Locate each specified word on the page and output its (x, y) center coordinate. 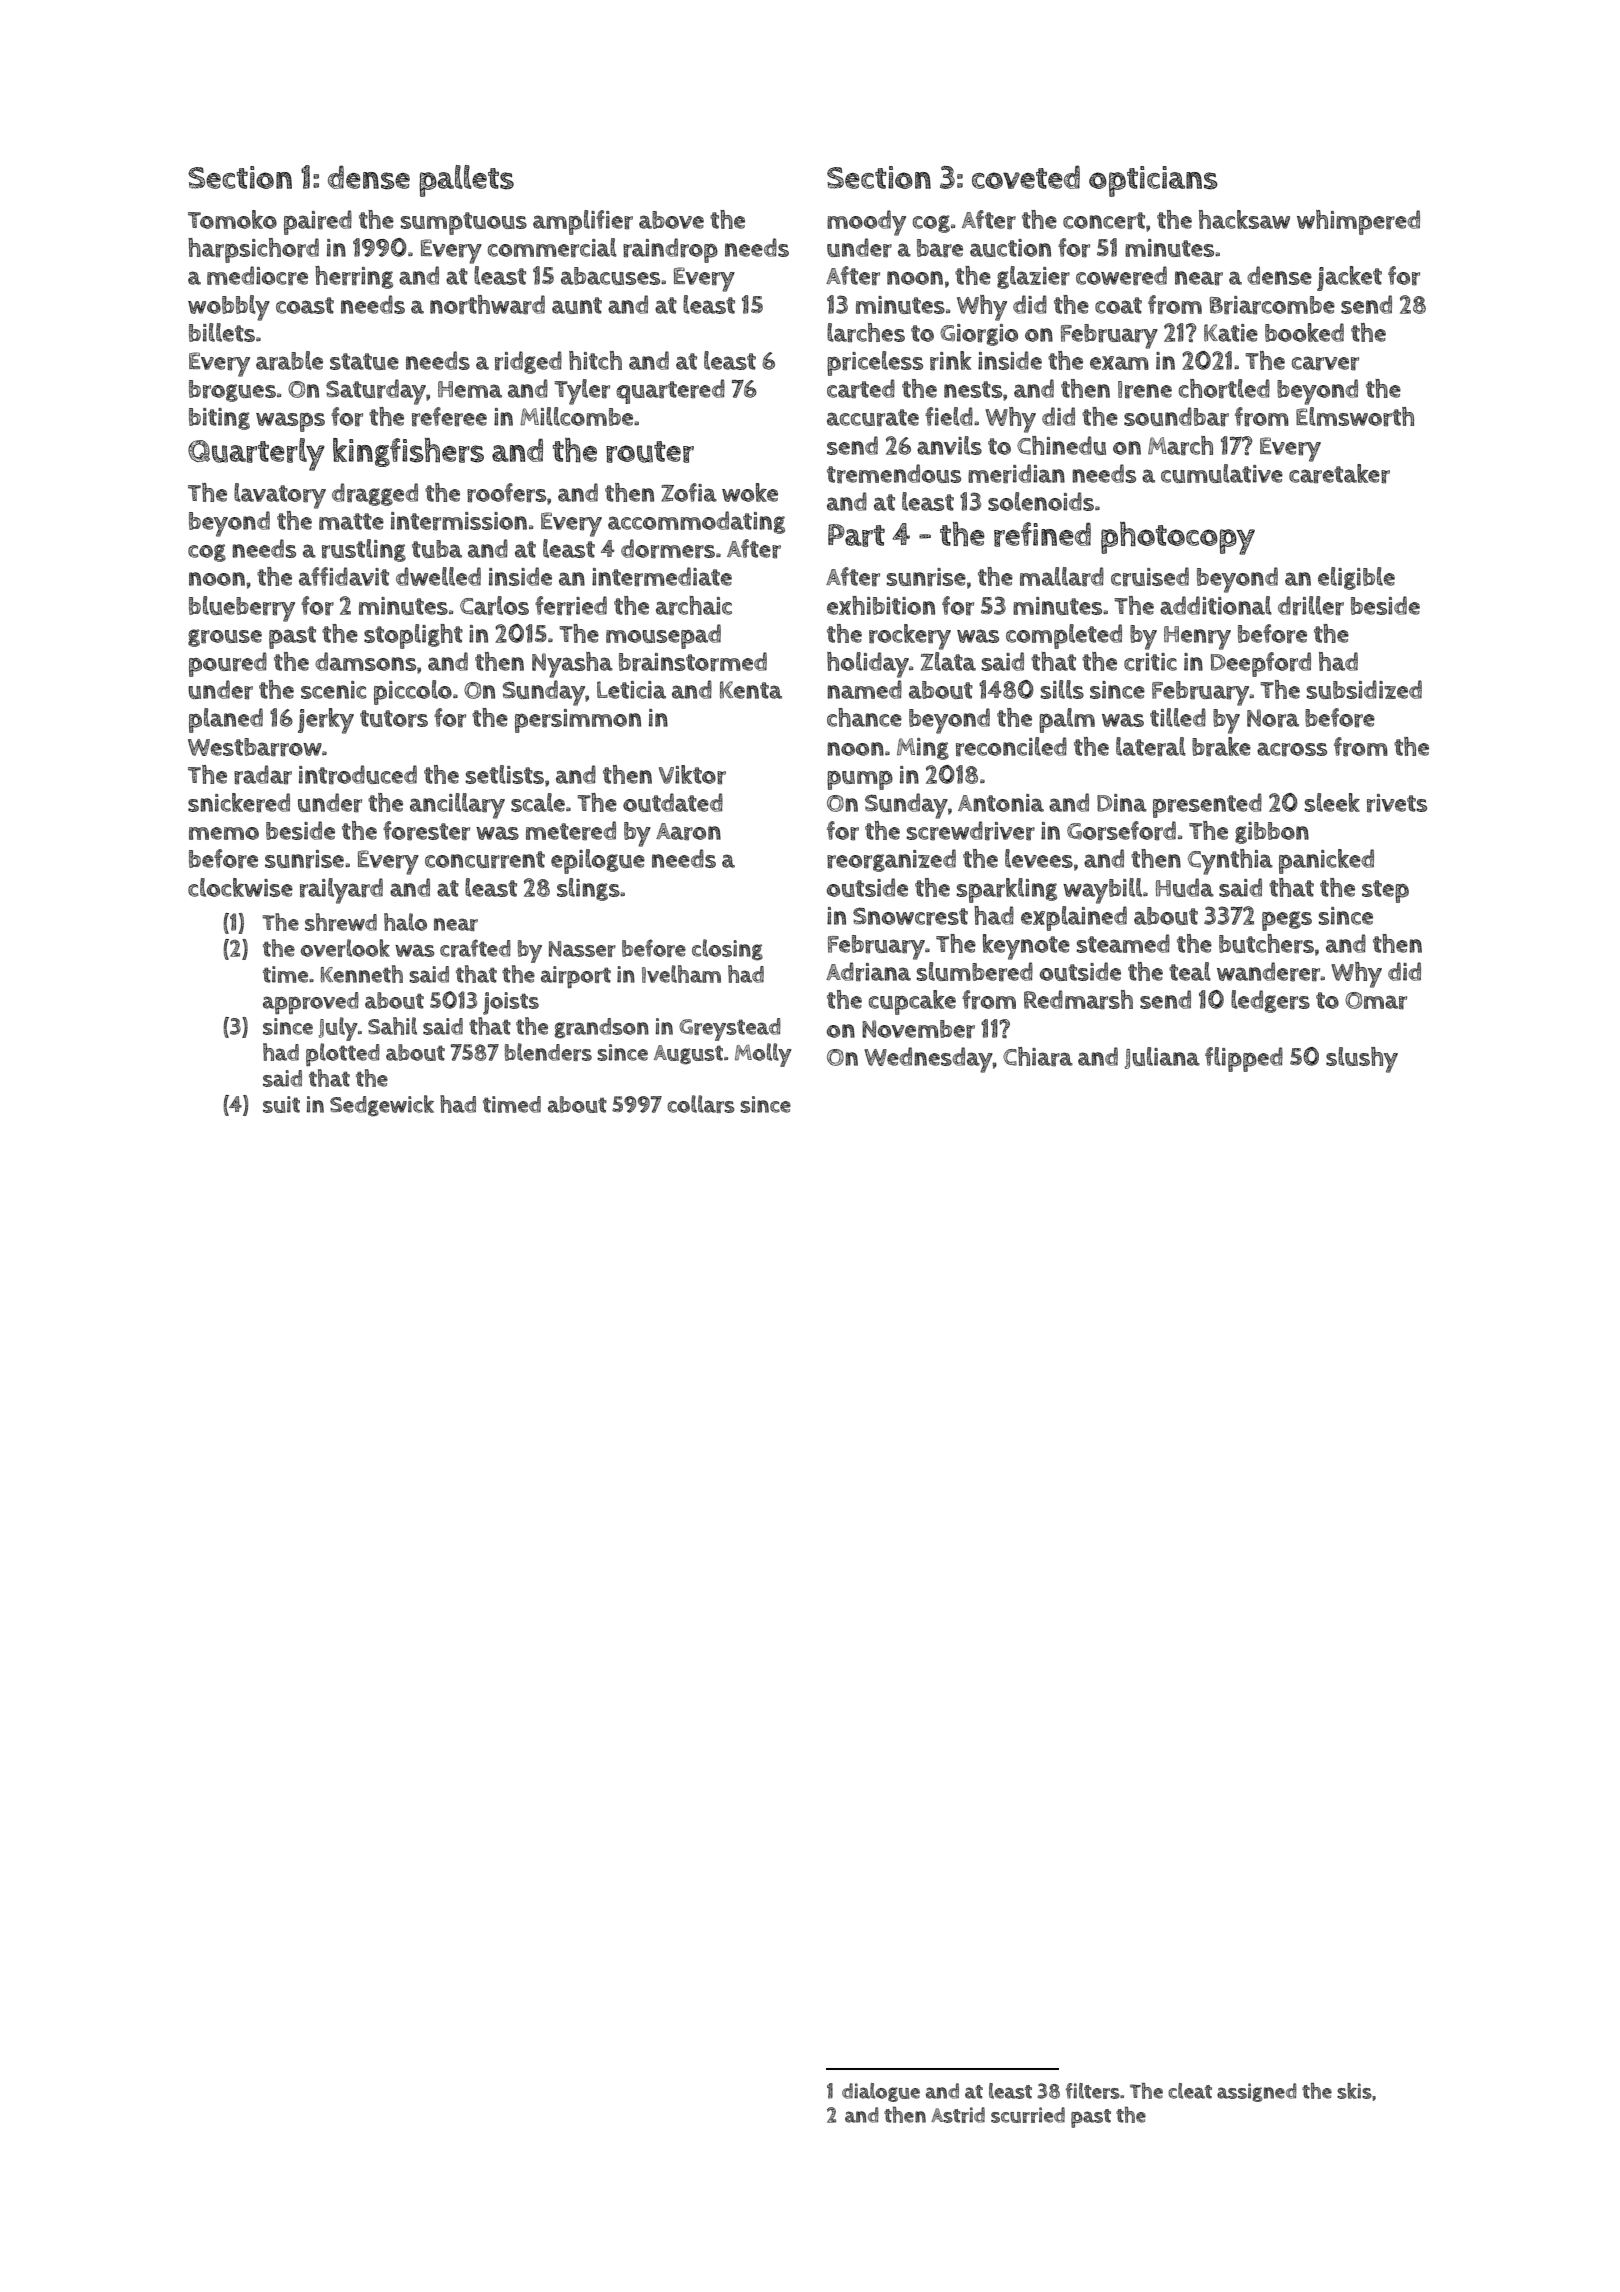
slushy (1362, 1060)
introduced (358, 775)
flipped (1244, 1059)
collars (701, 1104)
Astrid (958, 2115)
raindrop (670, 250)
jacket (1349, 278)
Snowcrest (910, 916)
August (688, 1055)
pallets (466, 181)
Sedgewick (382, 1105)
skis (1354, 2091)
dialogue (881, 2092)
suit (281, 1104)
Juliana (1162, 1058)
